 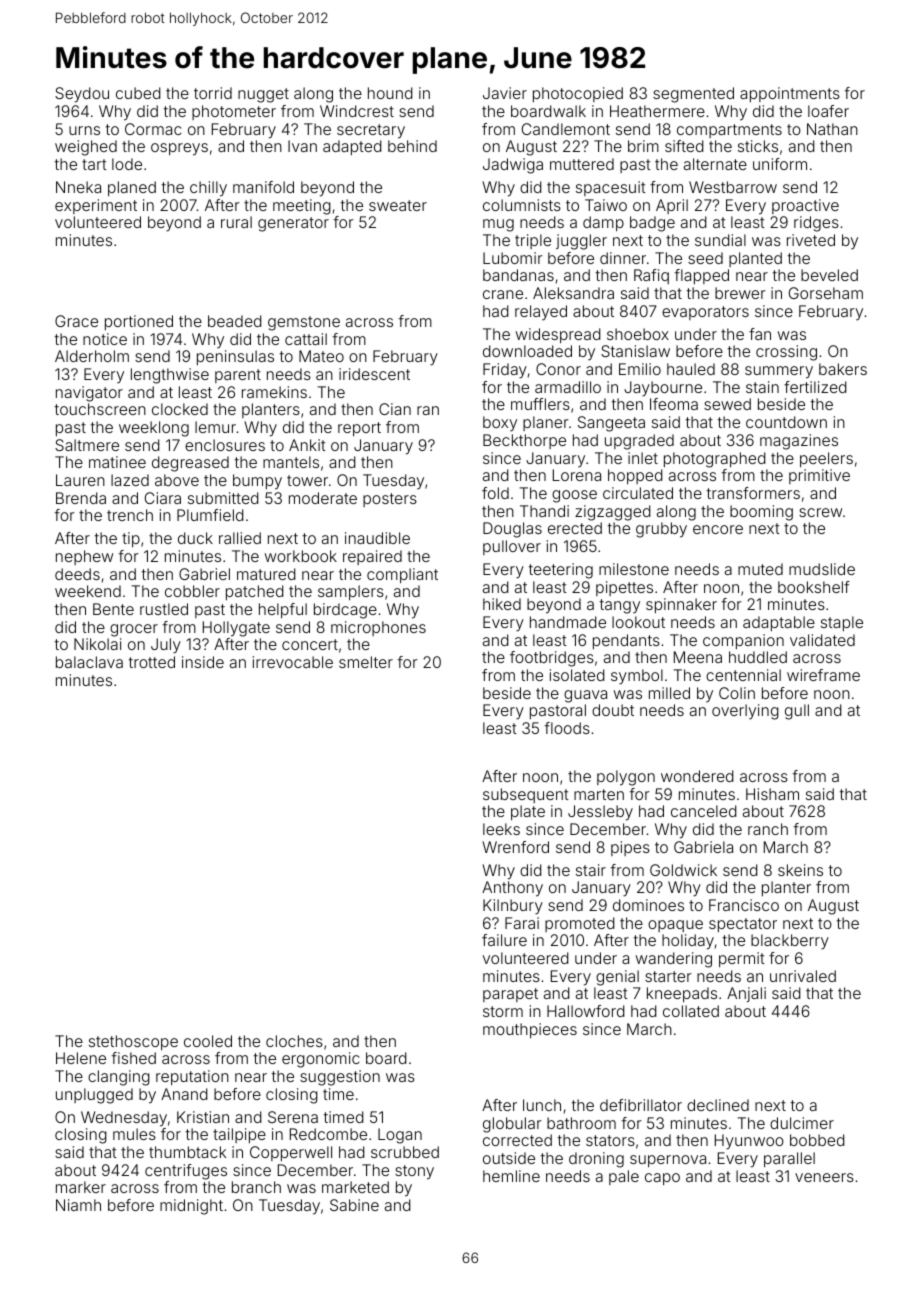 I want to click on centrifuges, so click(x=186, y=1172).
